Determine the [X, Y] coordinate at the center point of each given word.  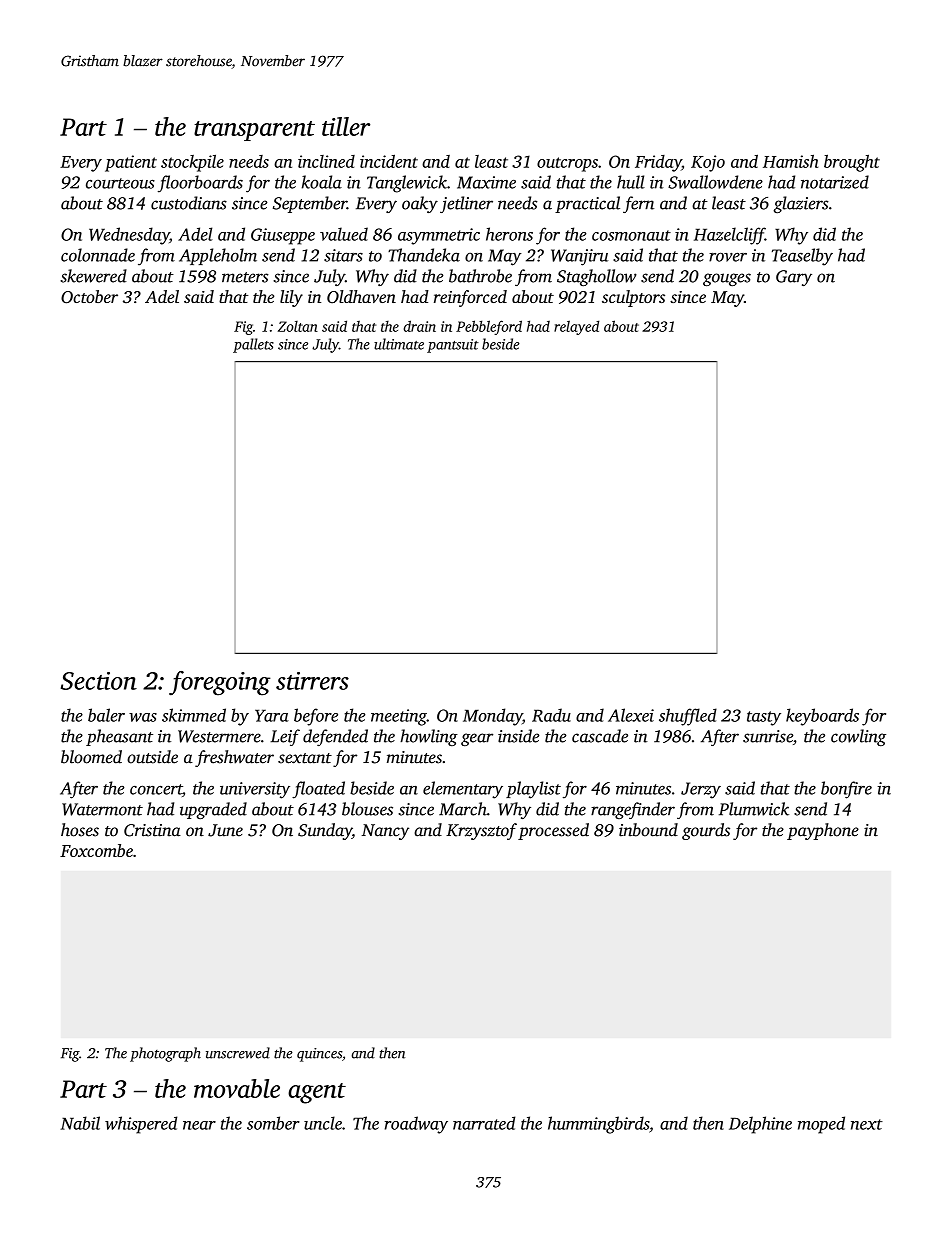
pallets [253, 345]
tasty [764, 718]
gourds [706, 831]
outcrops [567, 164]
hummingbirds [598, 1125]
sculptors [633, 298]
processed [553, 831]
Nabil [80, 1123]
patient [131, 163]
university [255, 790]
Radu [551, 715]
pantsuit [453, 346]
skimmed [194, 715]
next [867, 1124]
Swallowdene [715, 182]
